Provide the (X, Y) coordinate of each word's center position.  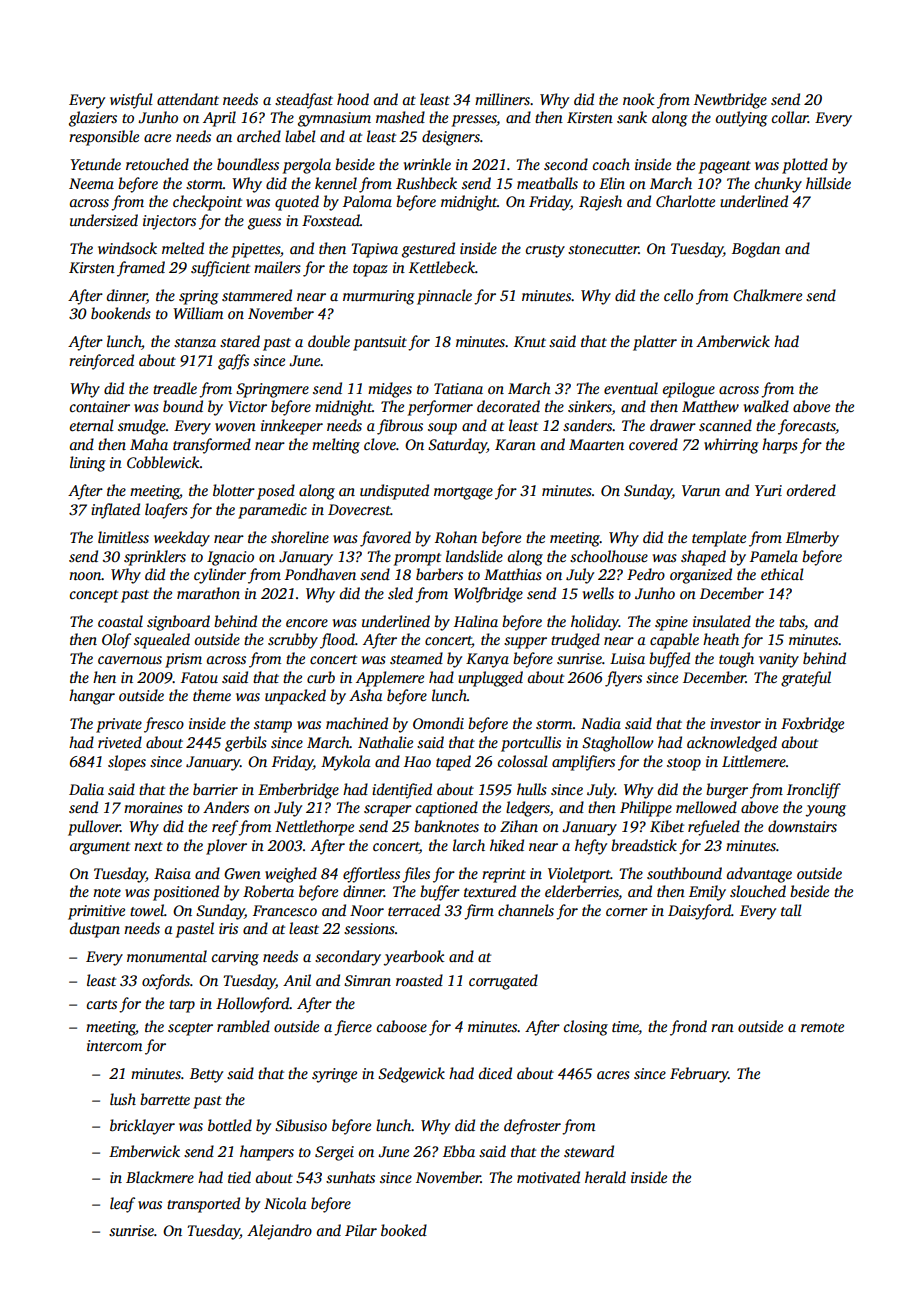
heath (721, 639)
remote (822, 1027)
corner (627, 912)
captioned (447, 809)
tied (239, 1177)
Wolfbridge (488, 595)
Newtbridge (730, 101)
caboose (402, 1026)
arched (259, 136)
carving (235, 958)
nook (638, 99)
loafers (166, 511)
